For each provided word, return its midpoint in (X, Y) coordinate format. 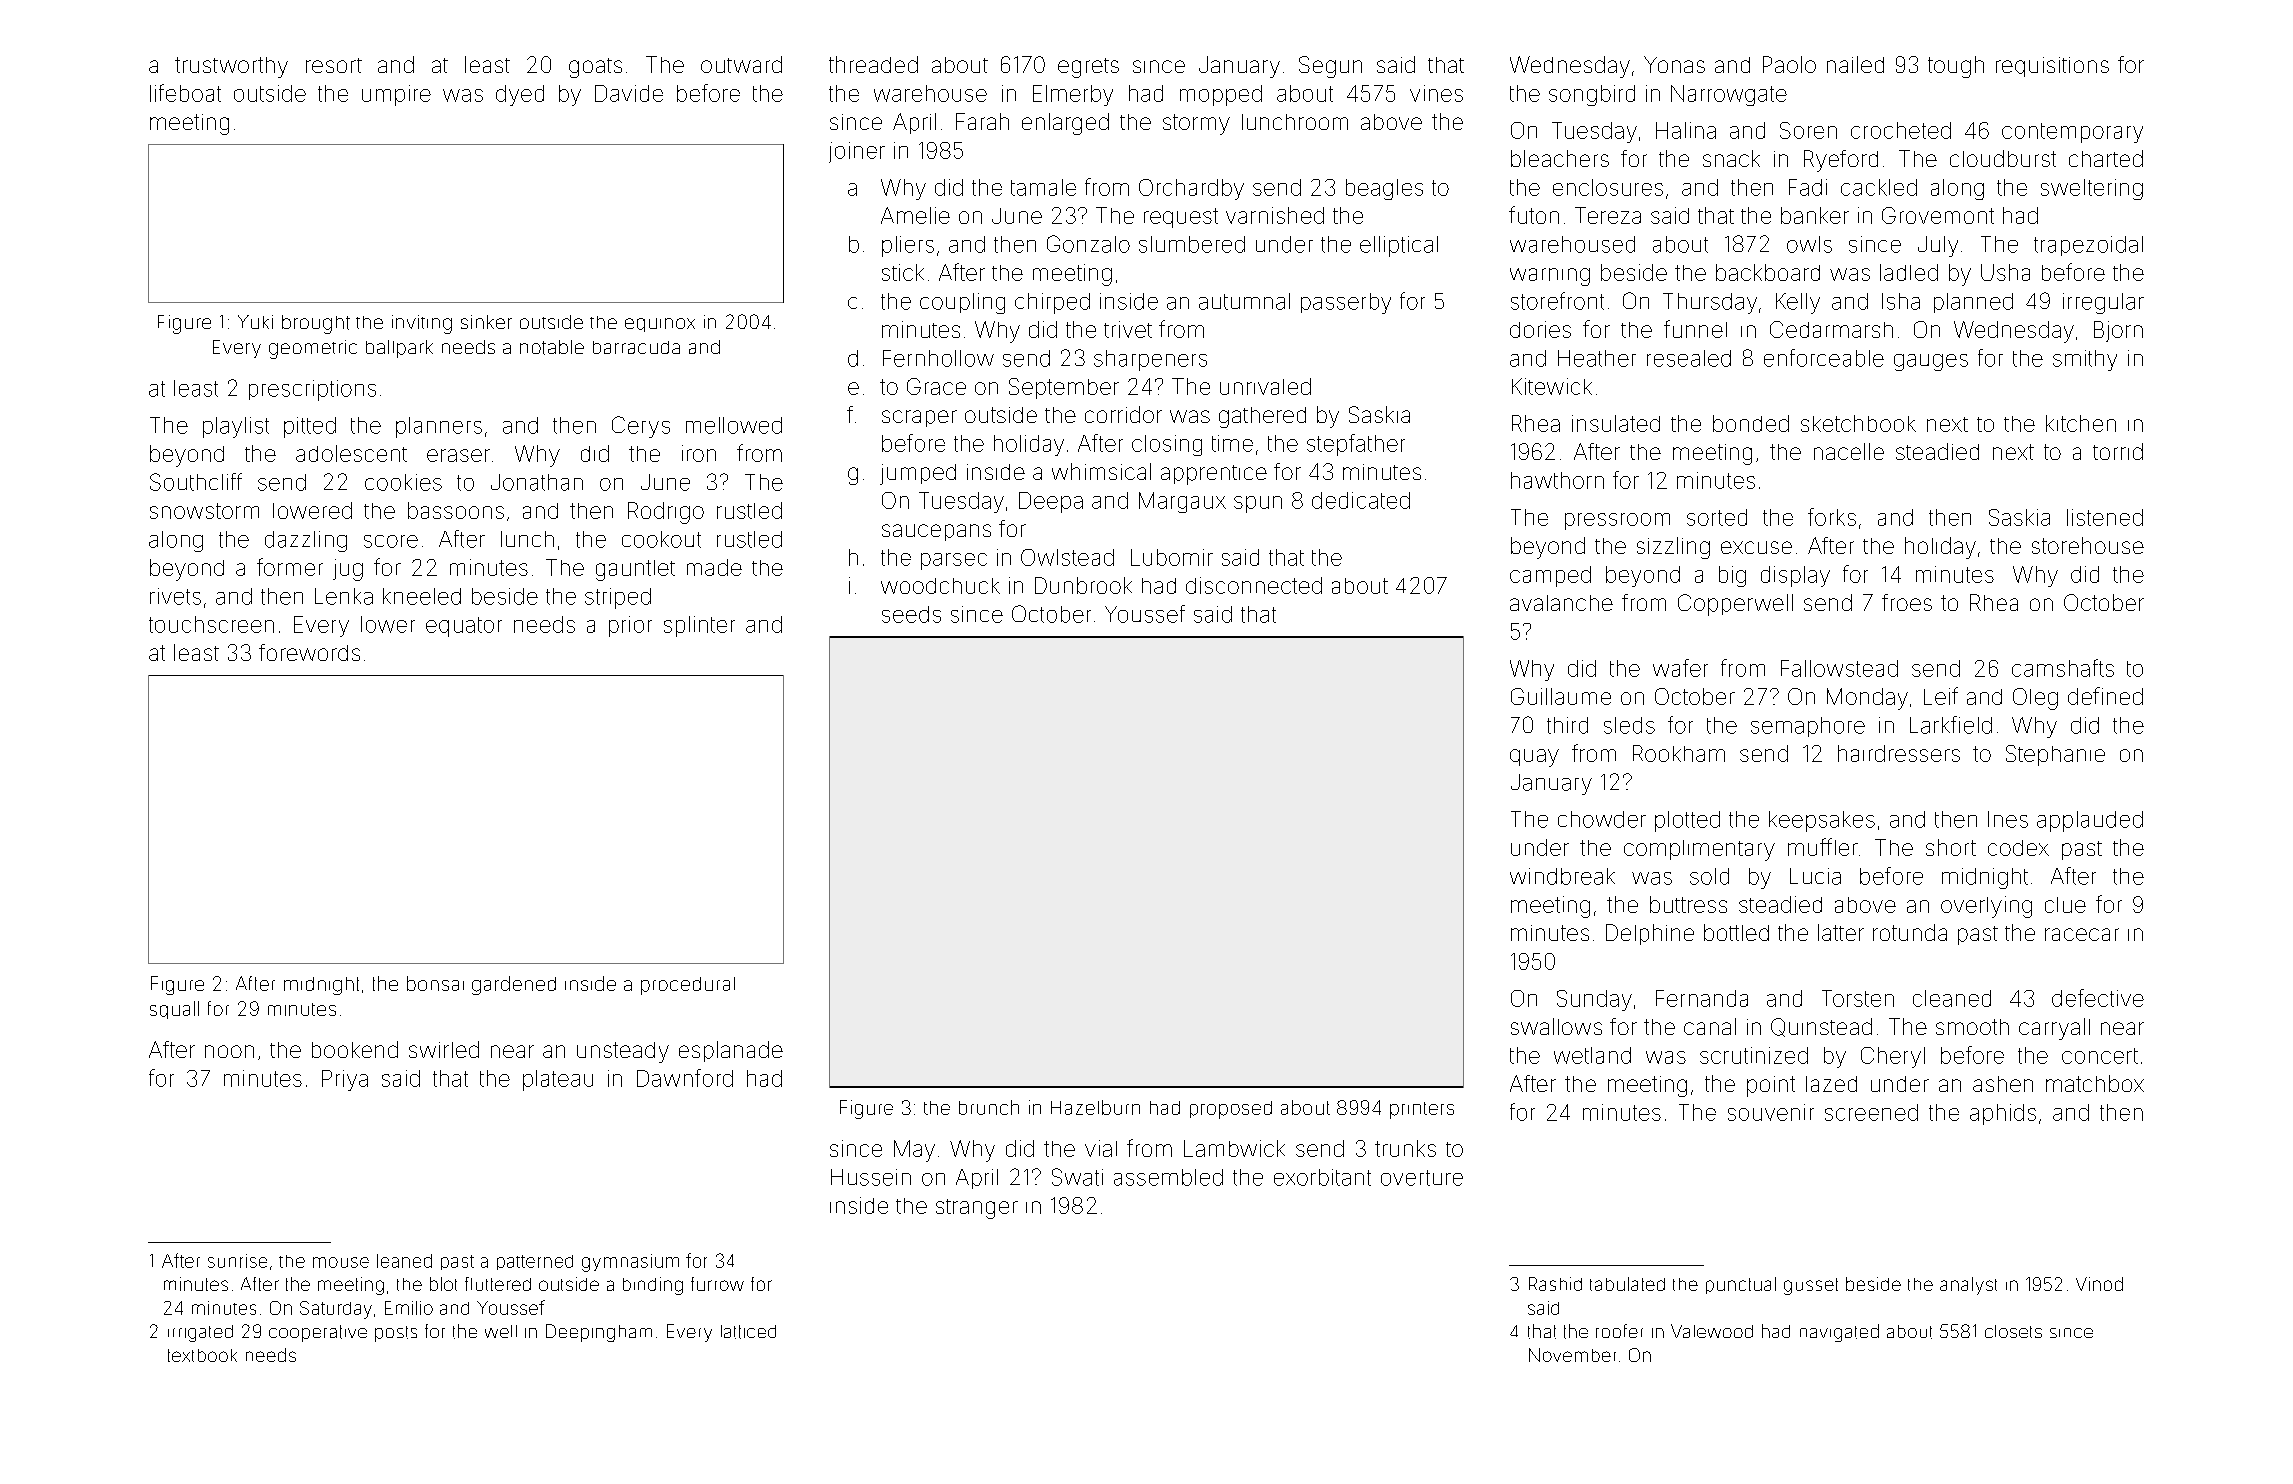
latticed (748, 1332)
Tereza (1608, 215)
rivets (175, 596)
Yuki (255, 322)
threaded (873, 64)
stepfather (1356, 445)
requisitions (2052, 67)
